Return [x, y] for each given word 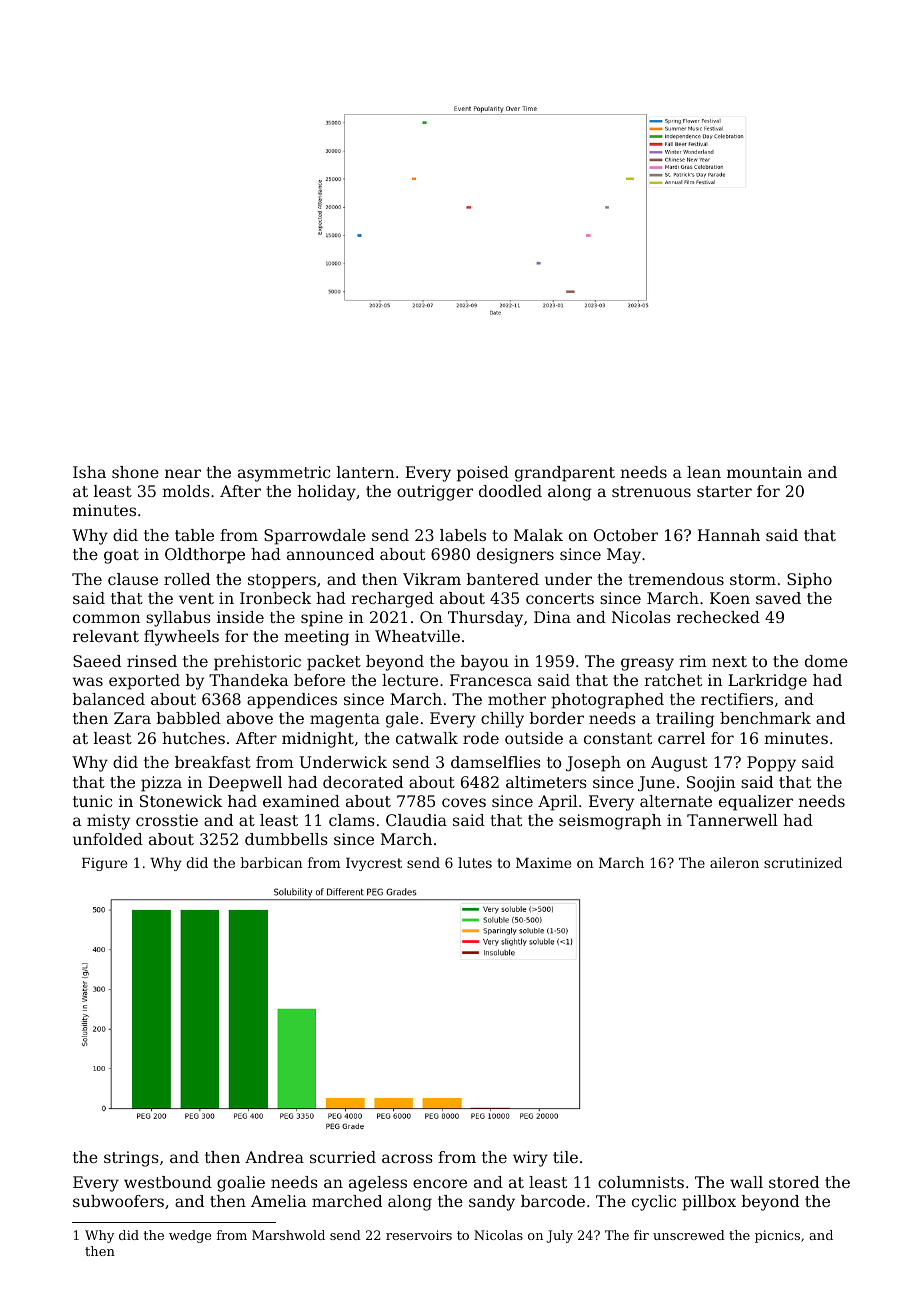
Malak [538, 535]
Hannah [728, 535]
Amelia [278, 1201]
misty [109, 822]
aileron [734, 862]
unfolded [108, 839]
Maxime [543, 863]
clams [352, 820]
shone [135, 472]
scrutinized [803, 862]
